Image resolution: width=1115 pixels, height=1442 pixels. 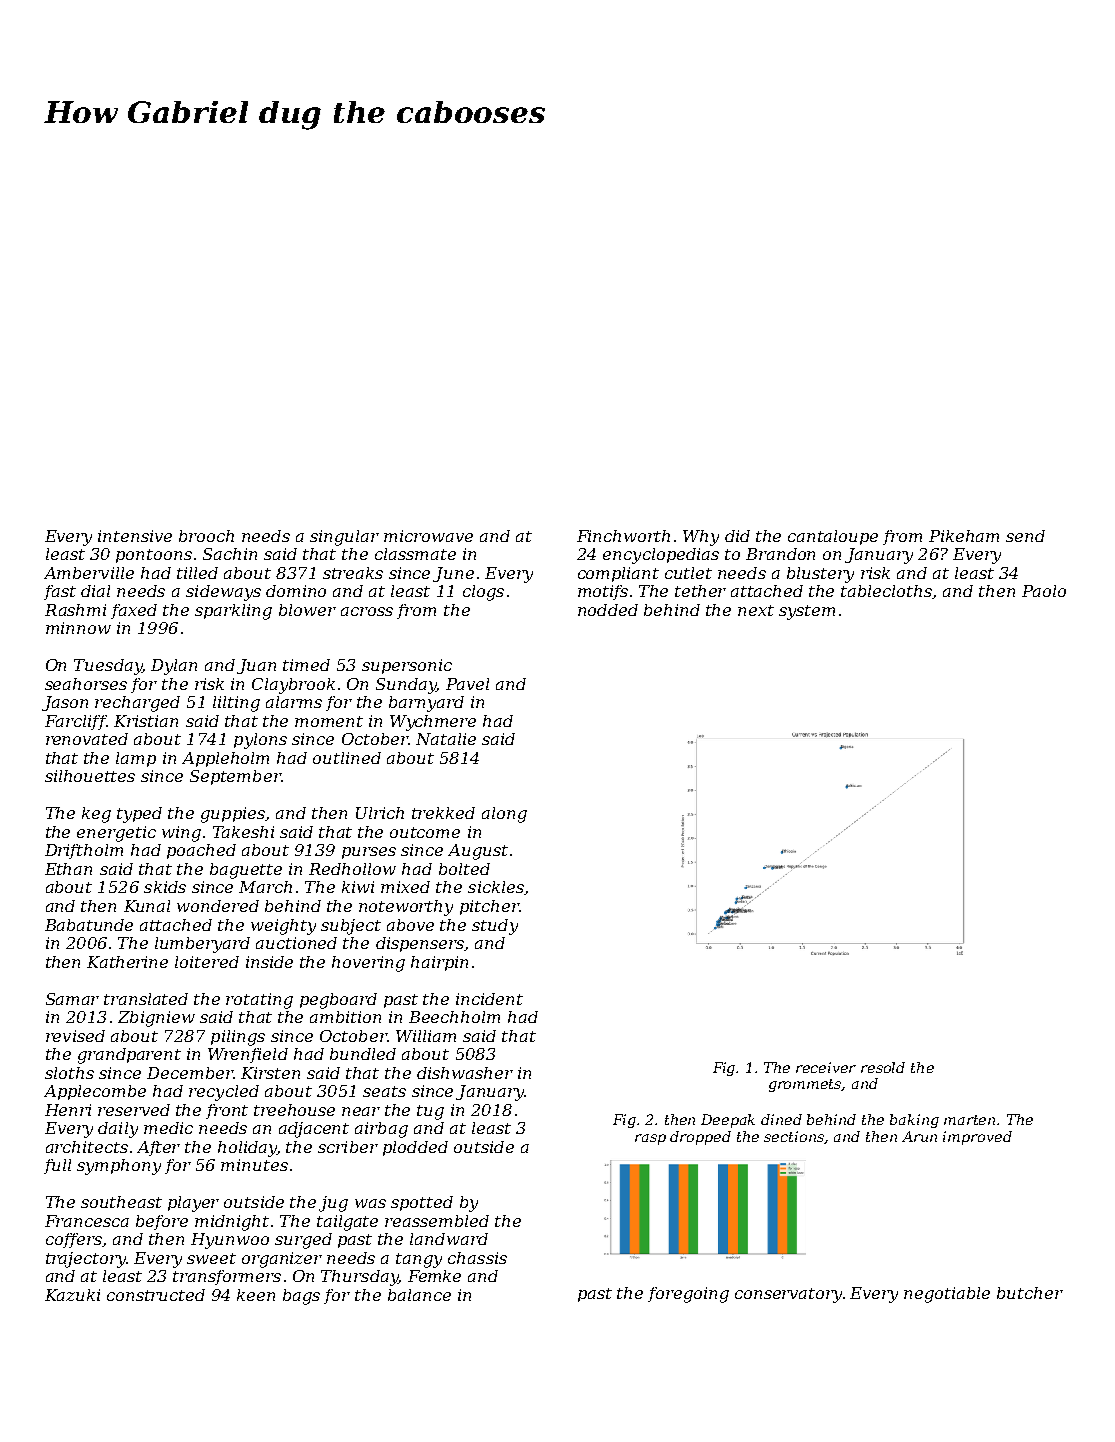 What do you see at coordinates (1025, 536) in the image?
I see `send` at bounding box center [1025, 536].
